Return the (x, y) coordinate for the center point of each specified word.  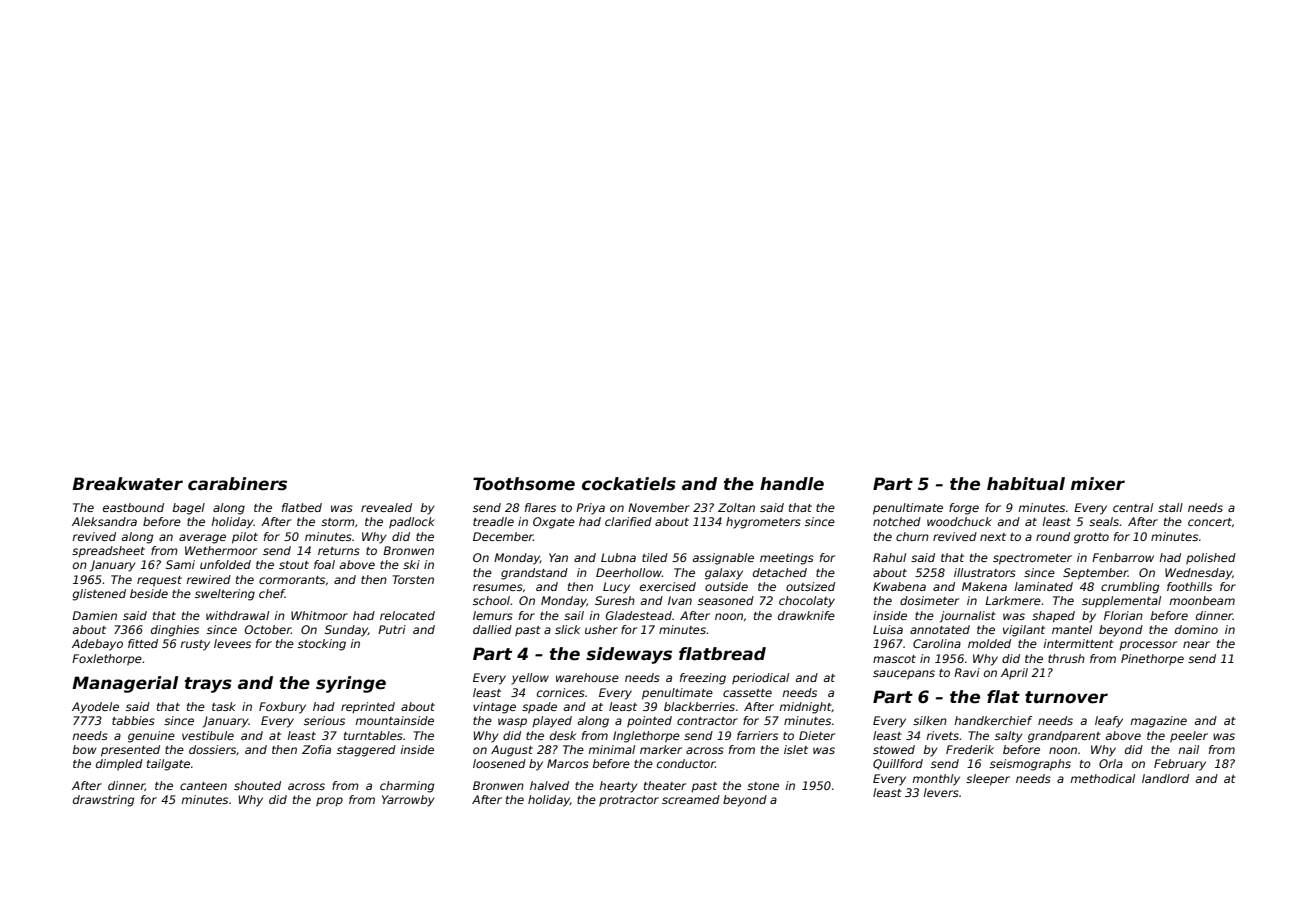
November (659, 507)
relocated (407, 615)
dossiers (212, 749)
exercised (668, 586)
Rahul (889, 557)
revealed (386, 507)
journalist (968, 617)
